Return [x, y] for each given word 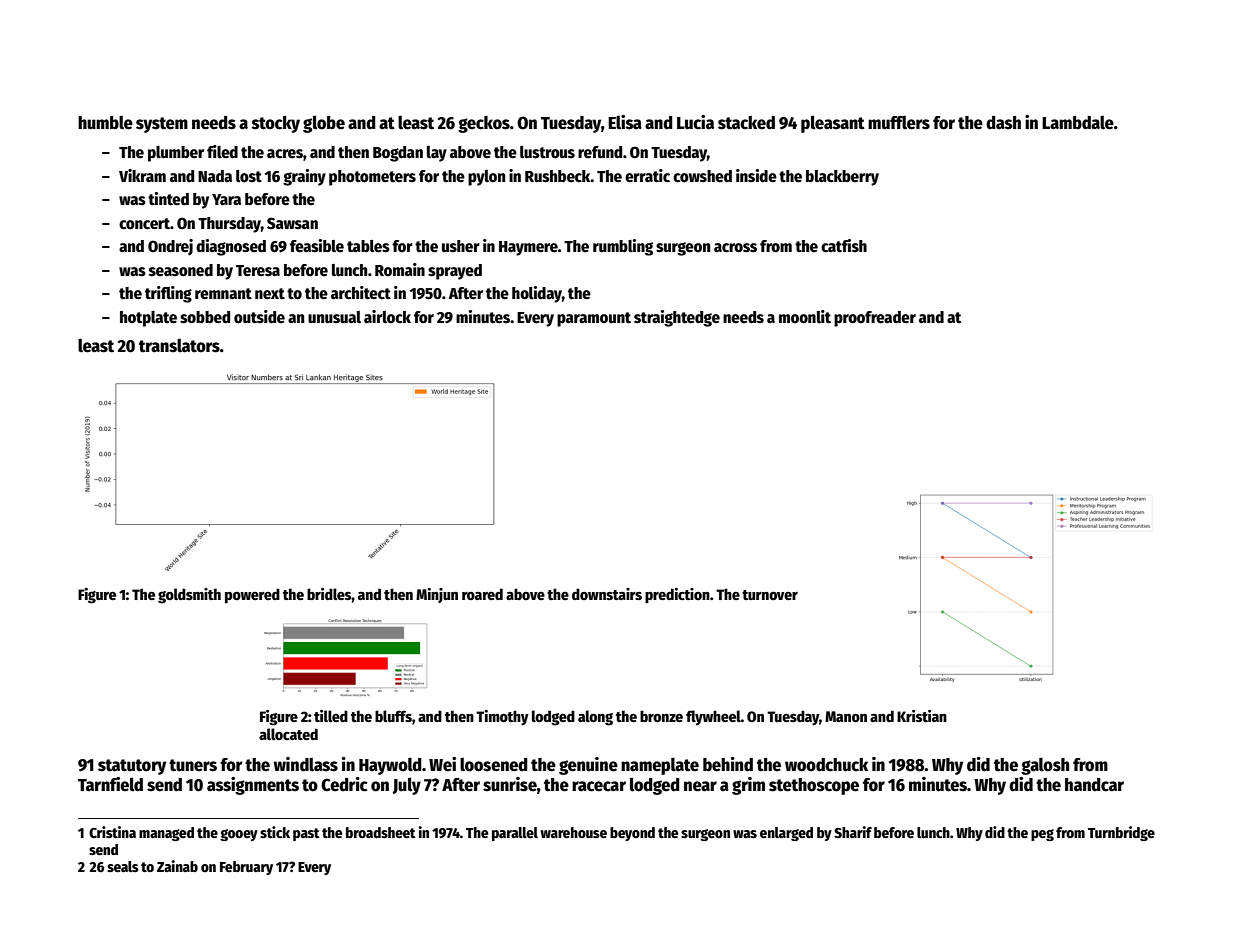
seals [123, 866]
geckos [484, 124]
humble [105, 123]
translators [179, 346]
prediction [677, 596]
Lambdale [1078, 123]
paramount [594, 319]
